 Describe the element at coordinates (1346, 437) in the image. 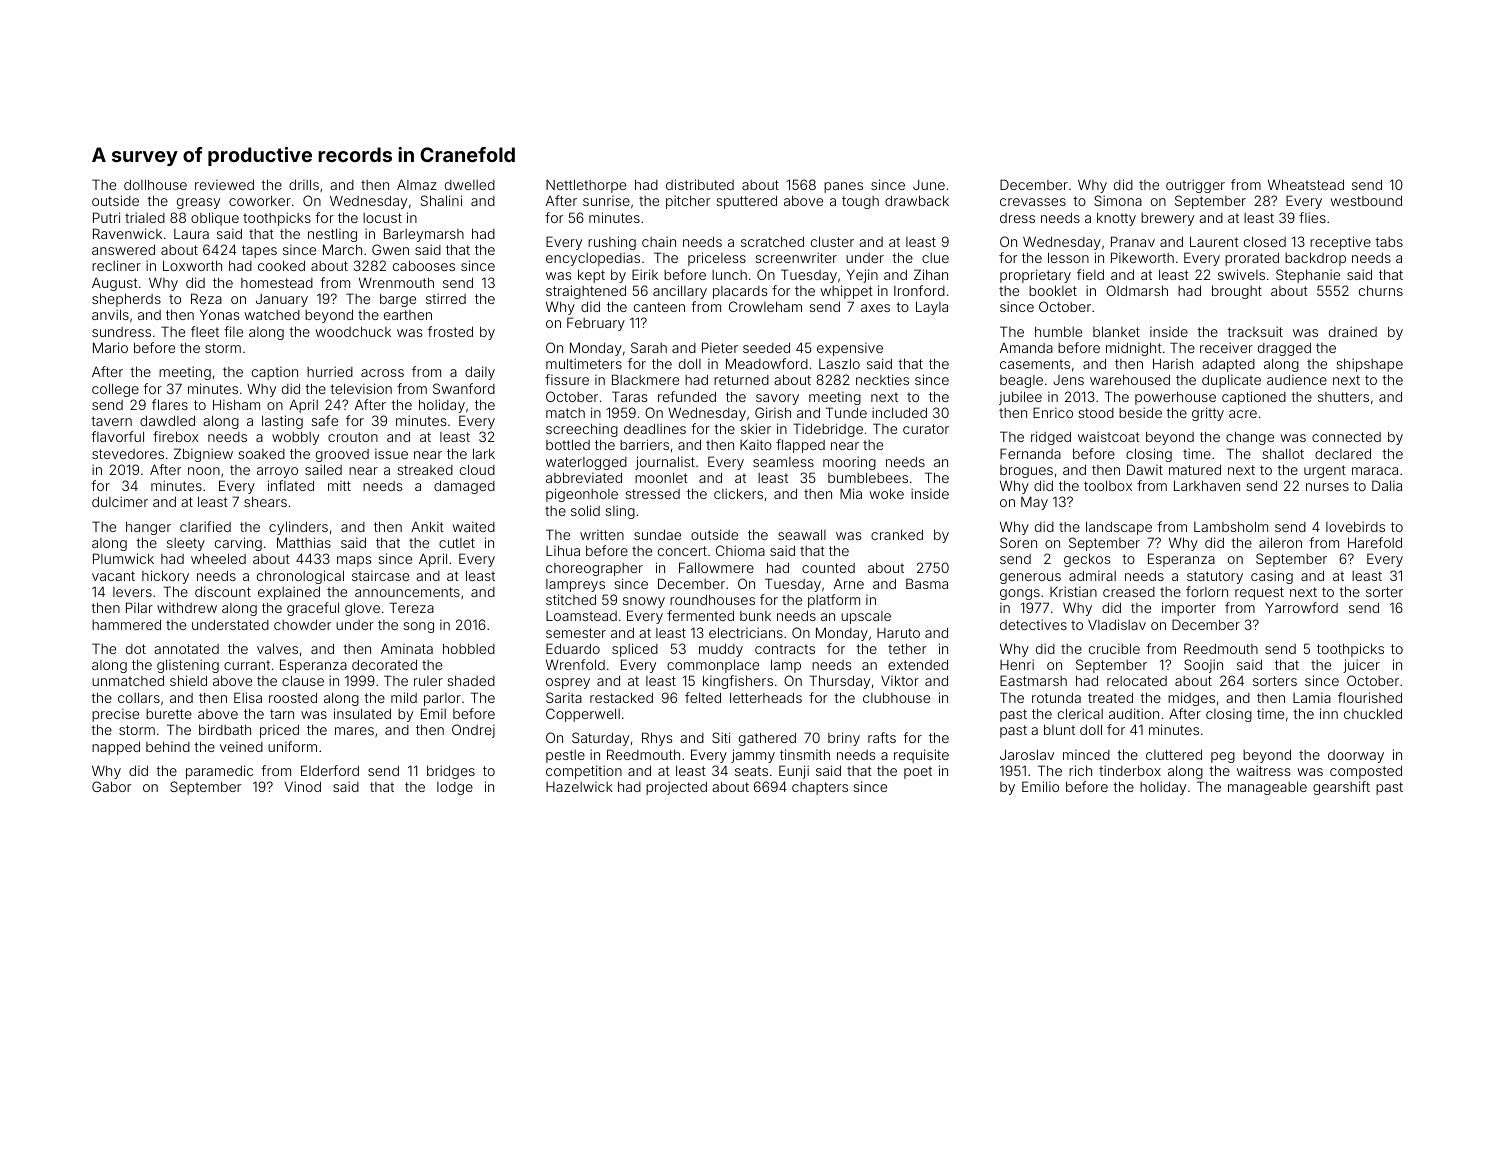

I see `connected` at that location.
